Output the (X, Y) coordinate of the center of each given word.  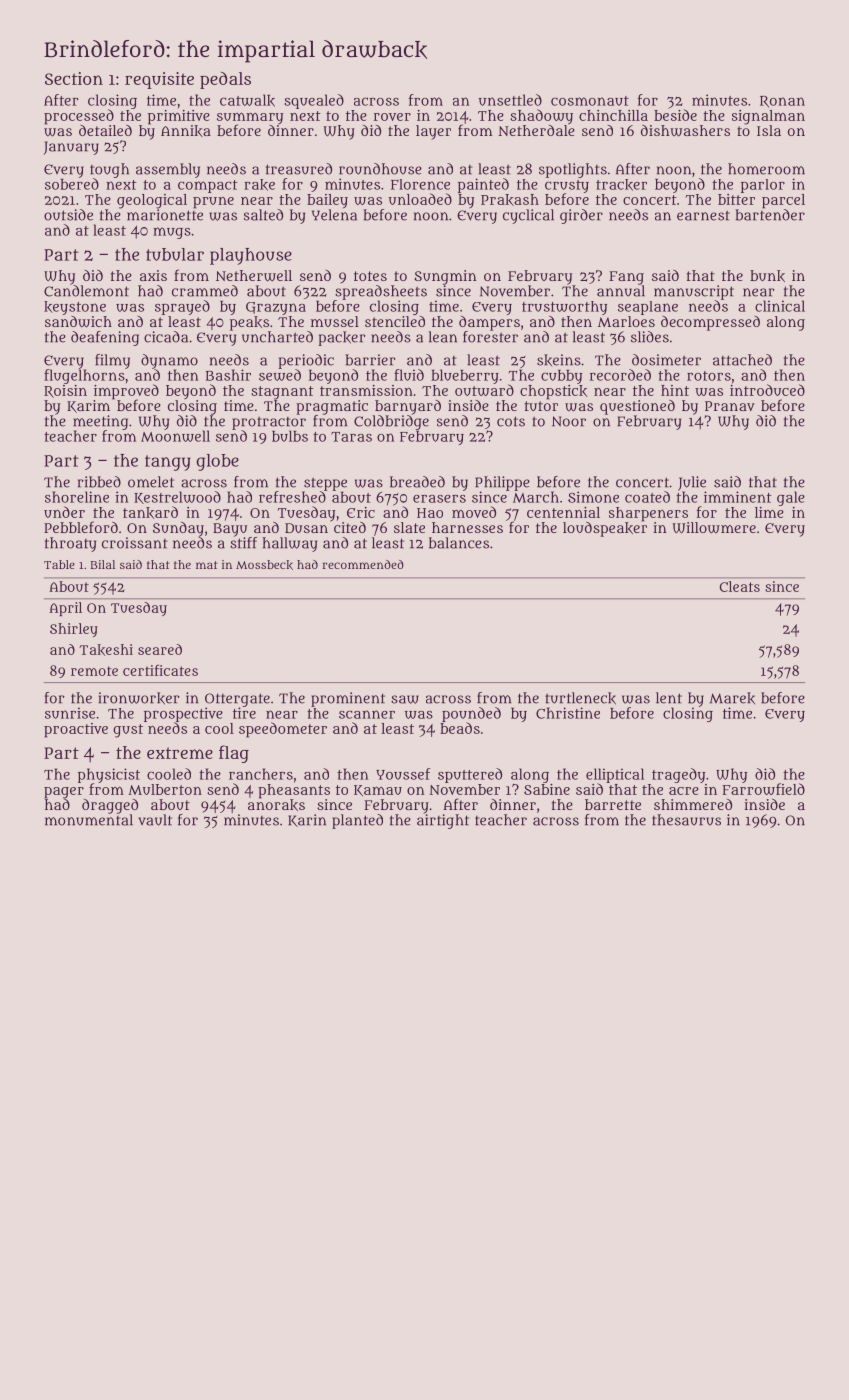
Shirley (74, 630)
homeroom (766, 169)
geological (152, 201)
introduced (767, 390)
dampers (489, 323)
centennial (563, 512)
